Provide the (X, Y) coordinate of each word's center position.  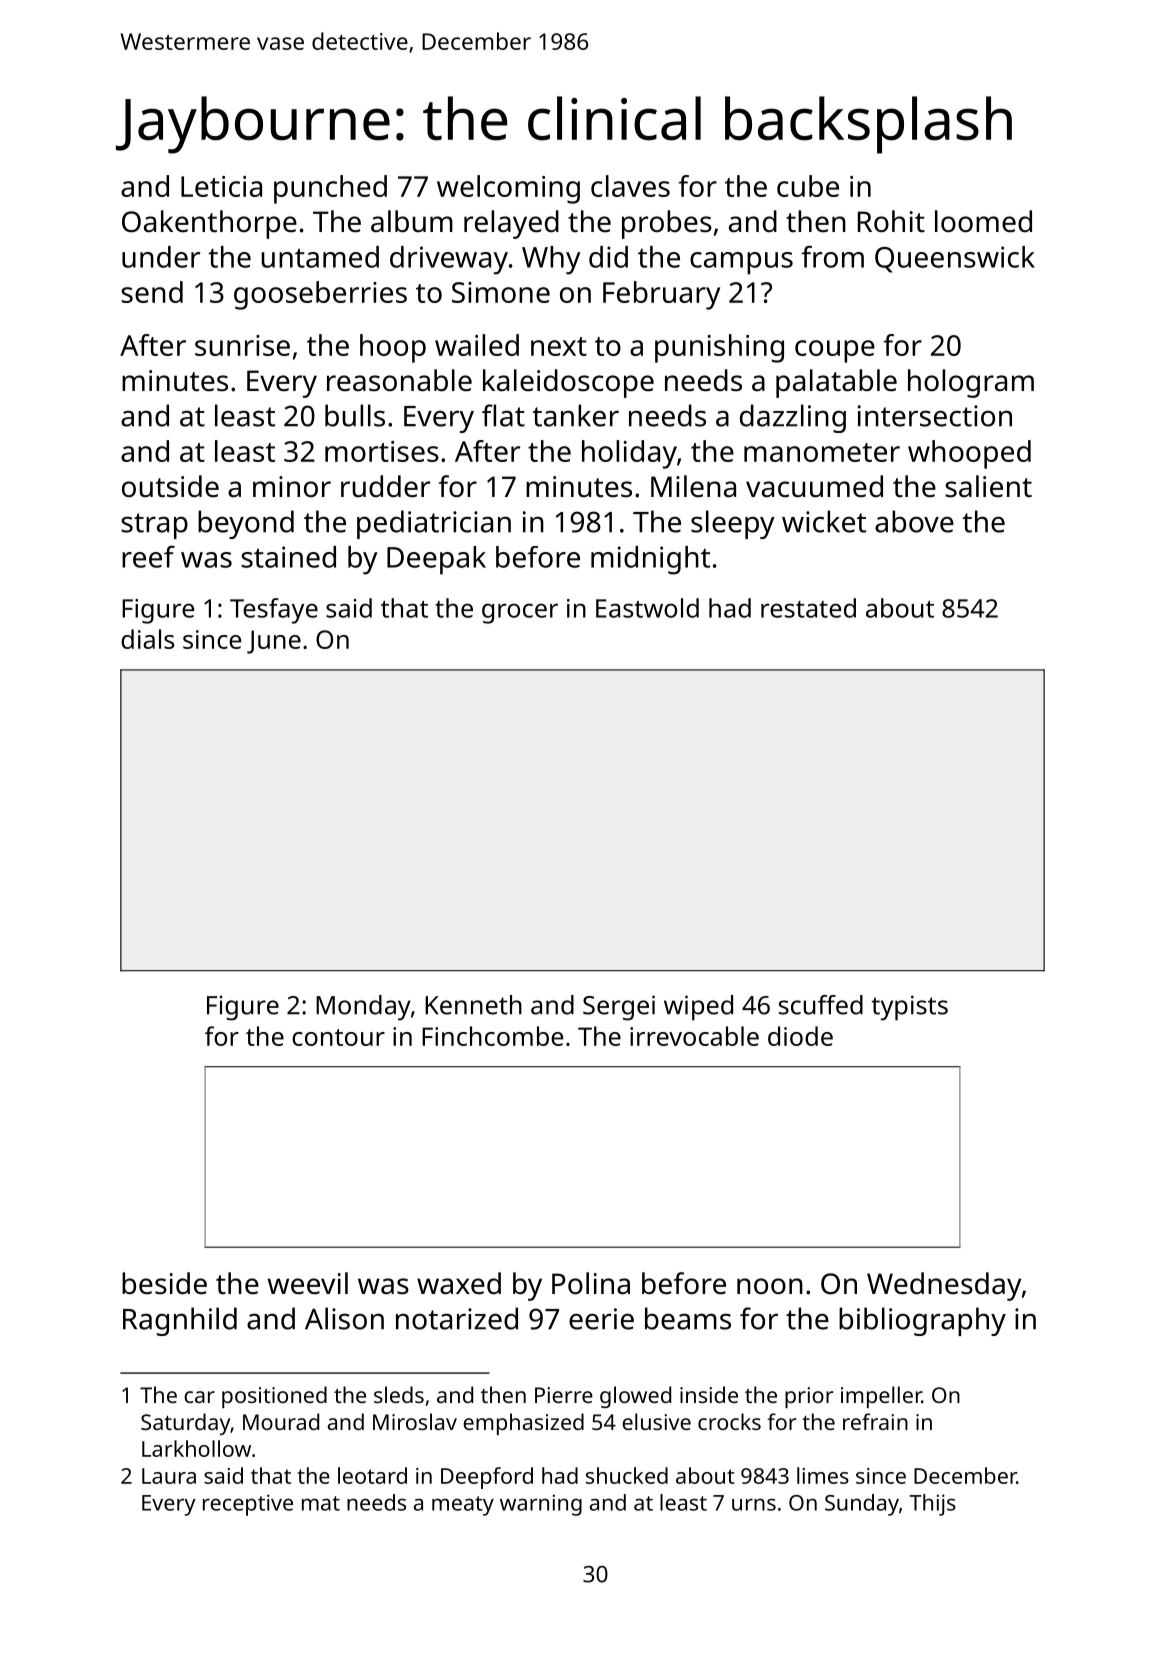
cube (808, 186)
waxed (459, 1283)
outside (170, 486)
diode (800, 1036)
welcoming (508, 189)
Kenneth (473, 1005)
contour (338, 1037)
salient (988, 486)
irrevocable (694, 1036)
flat (503, 415)
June (274, 642)
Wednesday (944, 1286)
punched (330, 189)
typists (909, 1008)
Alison (344, 1318)
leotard (372, 1475)
